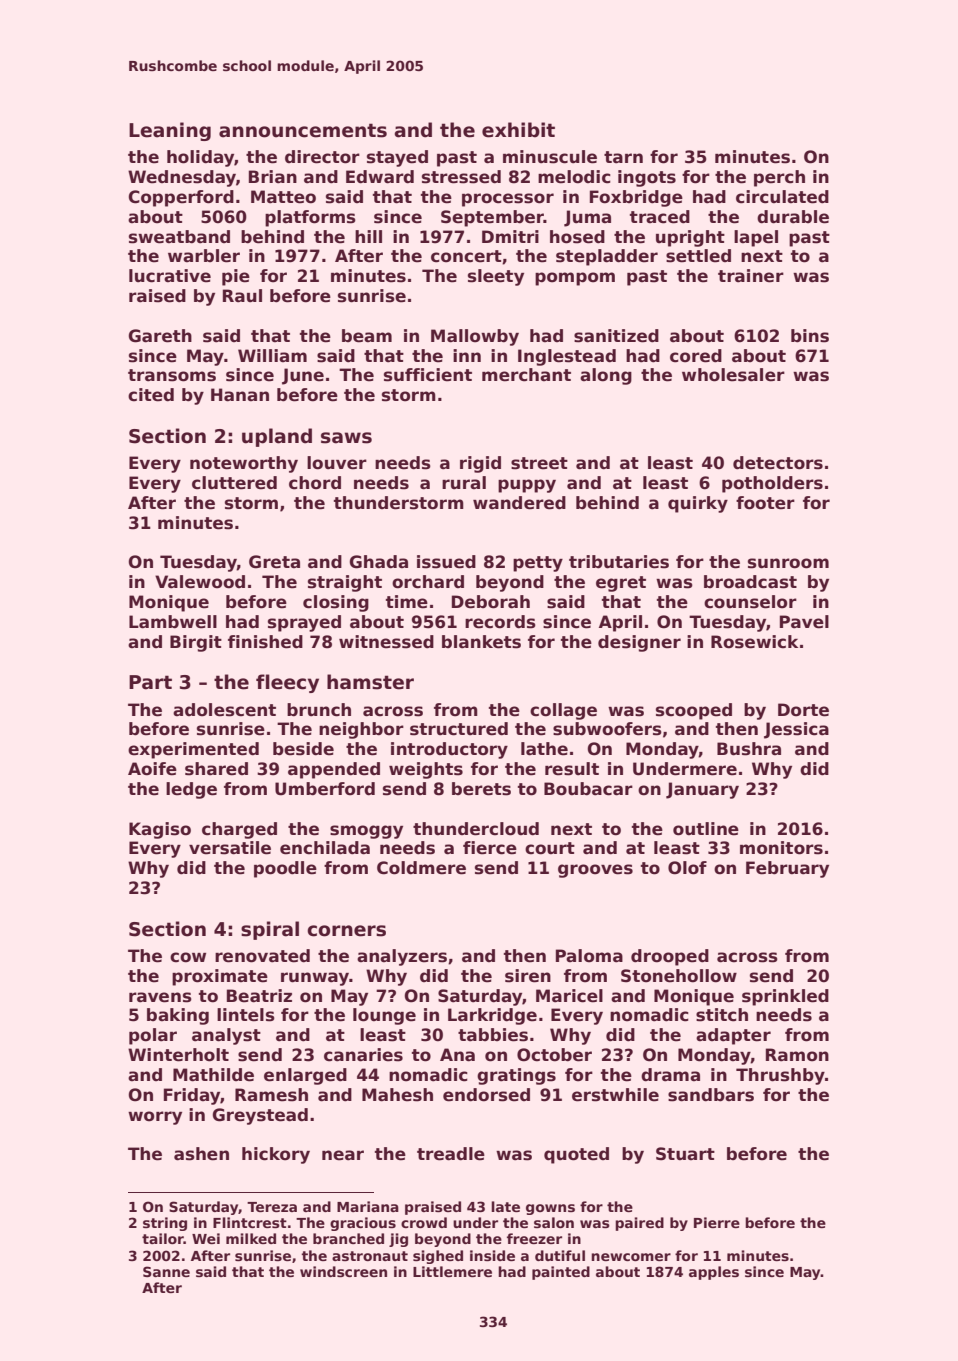 The width and height of the screenshot is (958, 1361). I want to click on Wednesday, so click(182, 178).
